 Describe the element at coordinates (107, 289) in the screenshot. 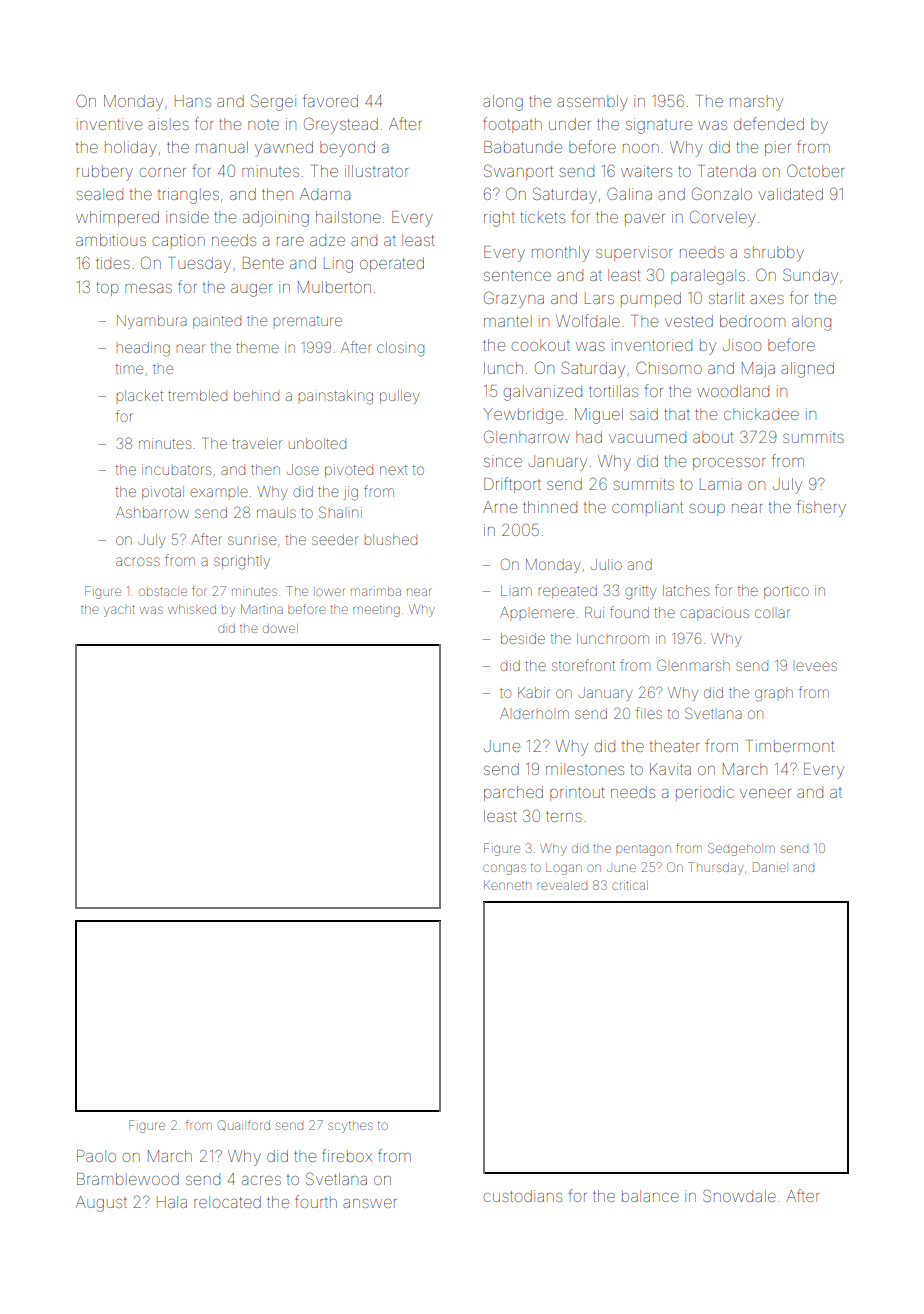

I see `top` at that location.
